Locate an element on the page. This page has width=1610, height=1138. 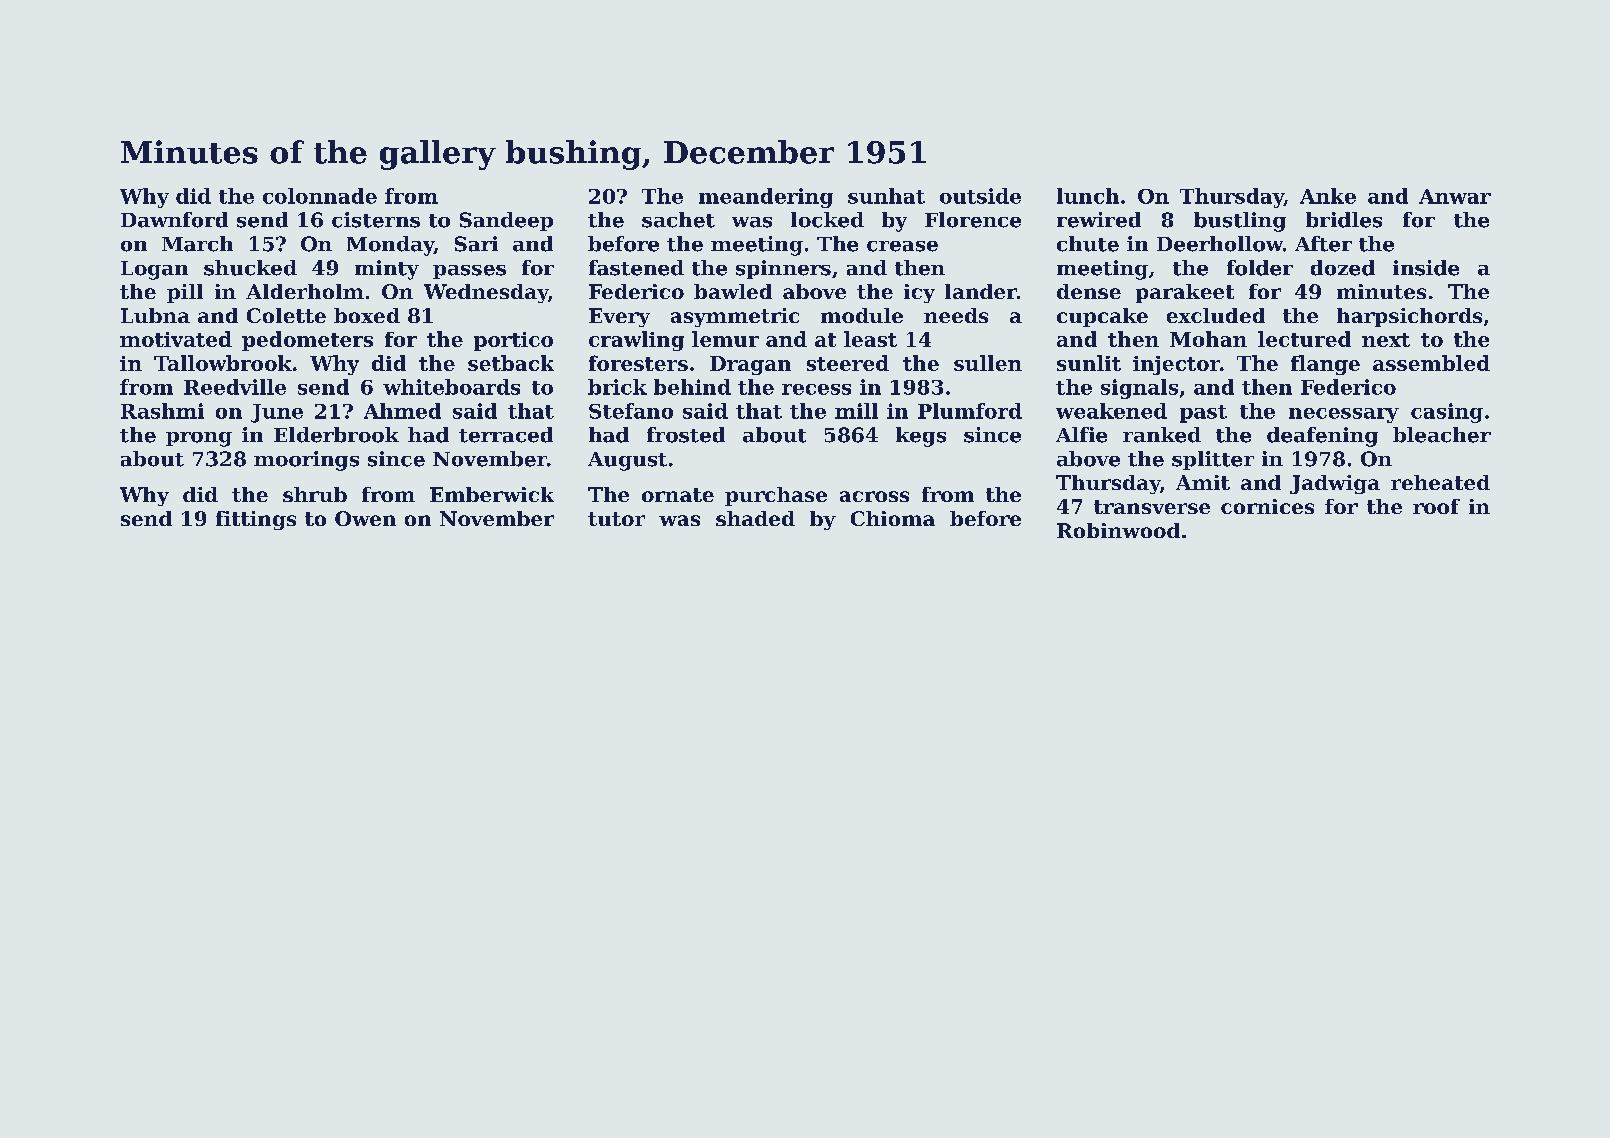
Reedville is located at coordinates (235, 387).
